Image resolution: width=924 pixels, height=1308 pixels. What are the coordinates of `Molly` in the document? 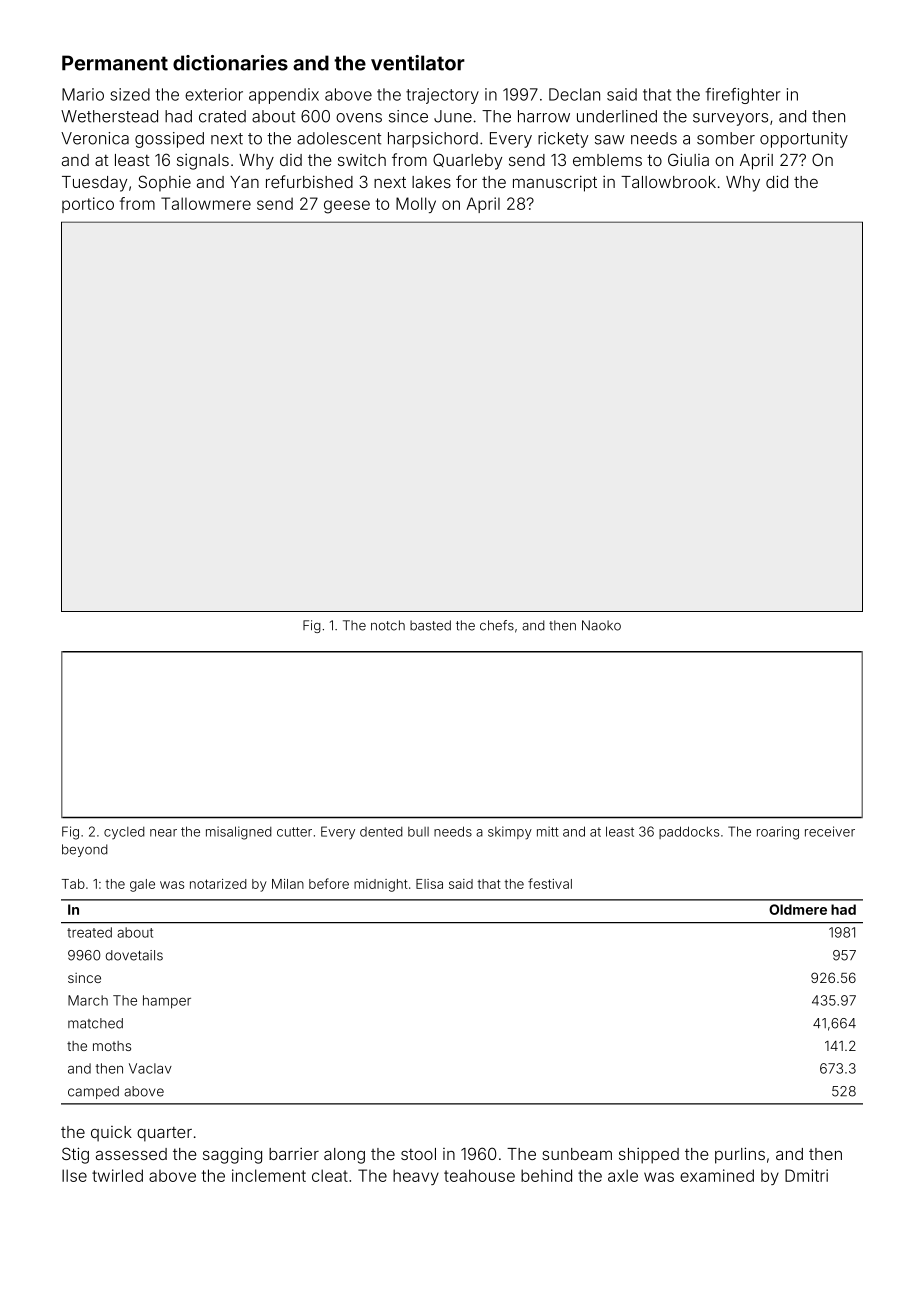 It's located at (416, 205).
